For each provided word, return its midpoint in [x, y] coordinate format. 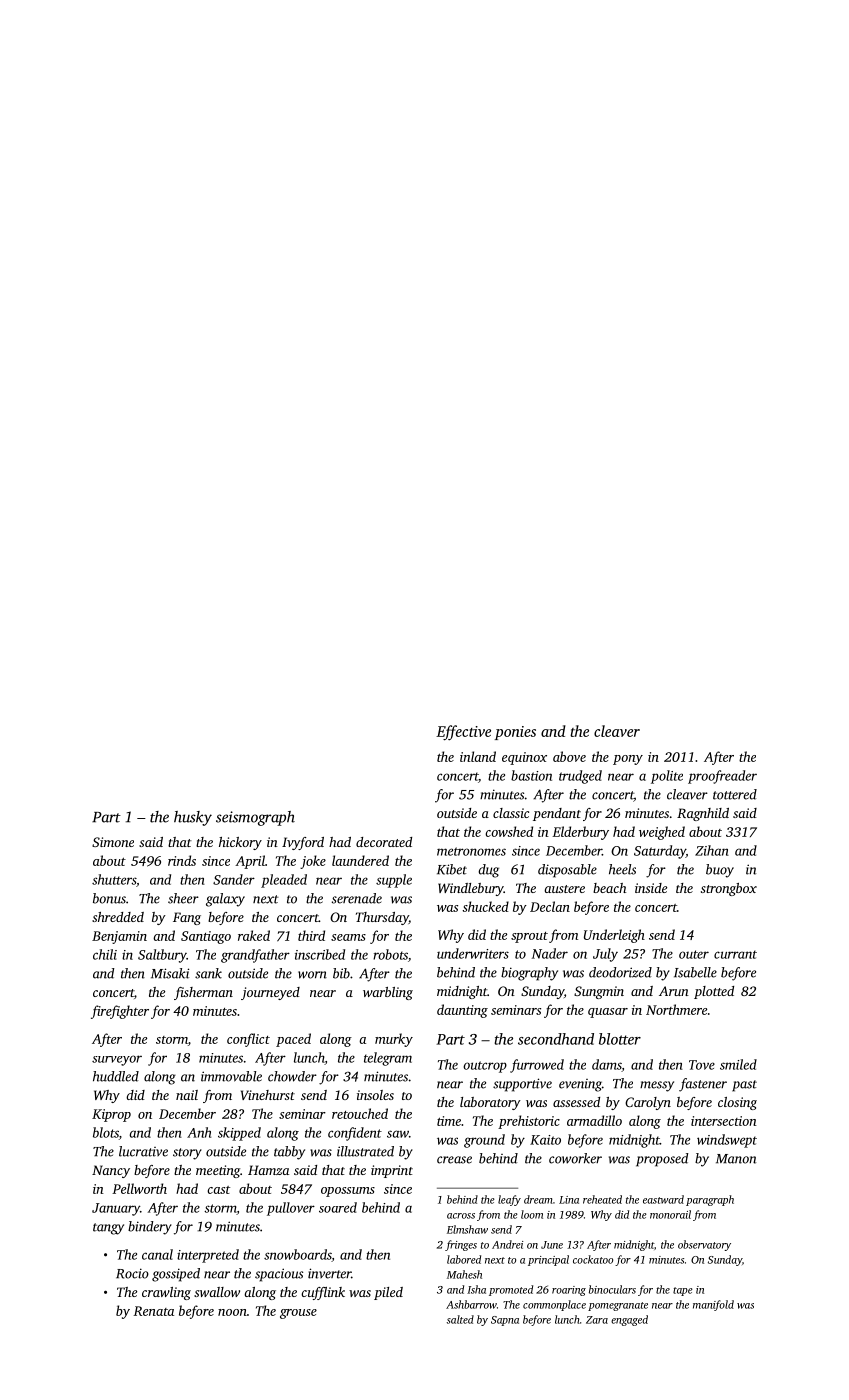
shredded [118, 917]
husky [193, 818]
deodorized [620, 972]
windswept [727, 1141]
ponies [515, 733]
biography [529, 974]
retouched [360, 1113]
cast [218, 1190]
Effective [463, 733]
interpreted [208, 1256]
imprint [392, 1171]
